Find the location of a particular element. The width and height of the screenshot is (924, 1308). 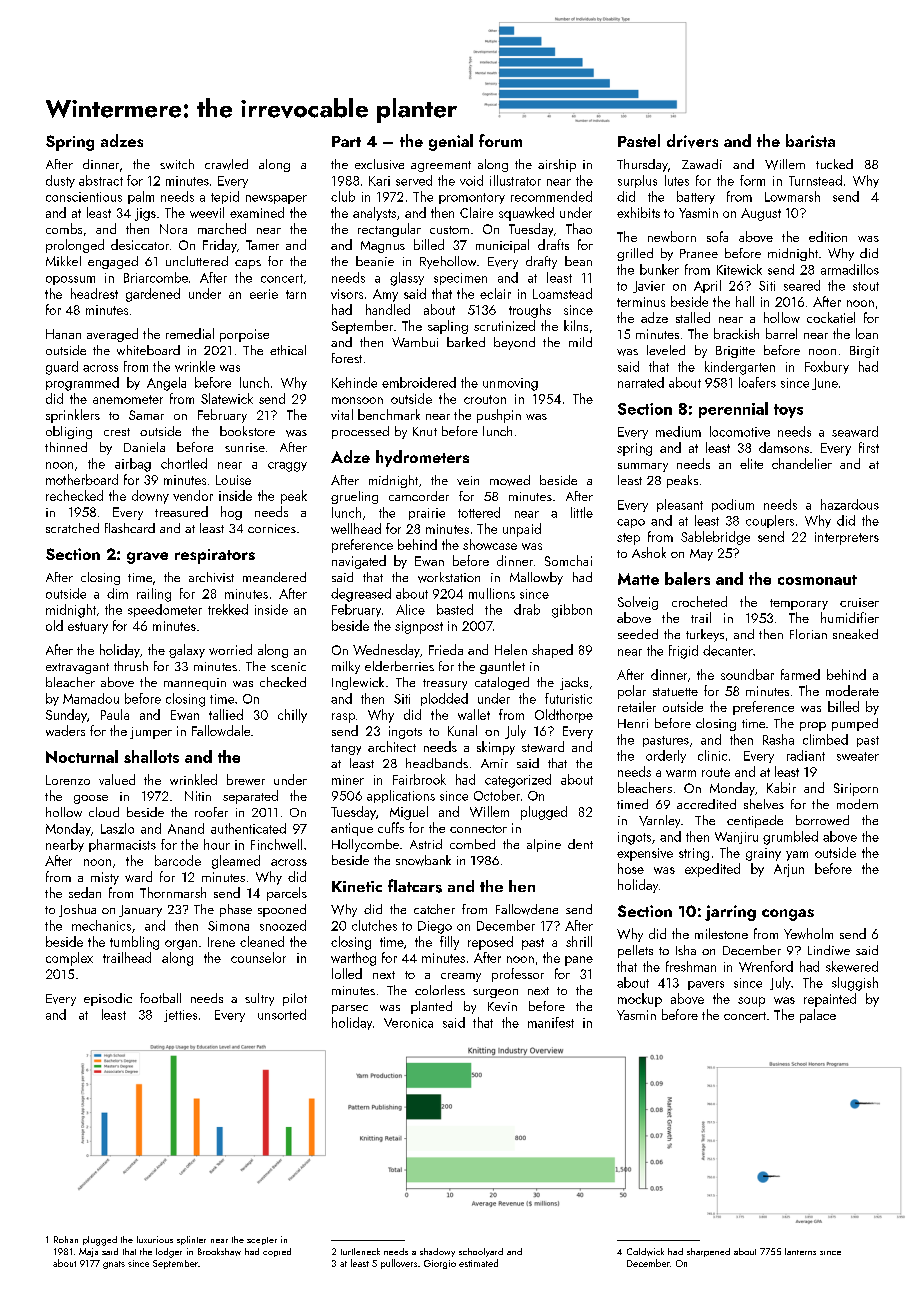

interpreters is located at coordinates (847, 538).
